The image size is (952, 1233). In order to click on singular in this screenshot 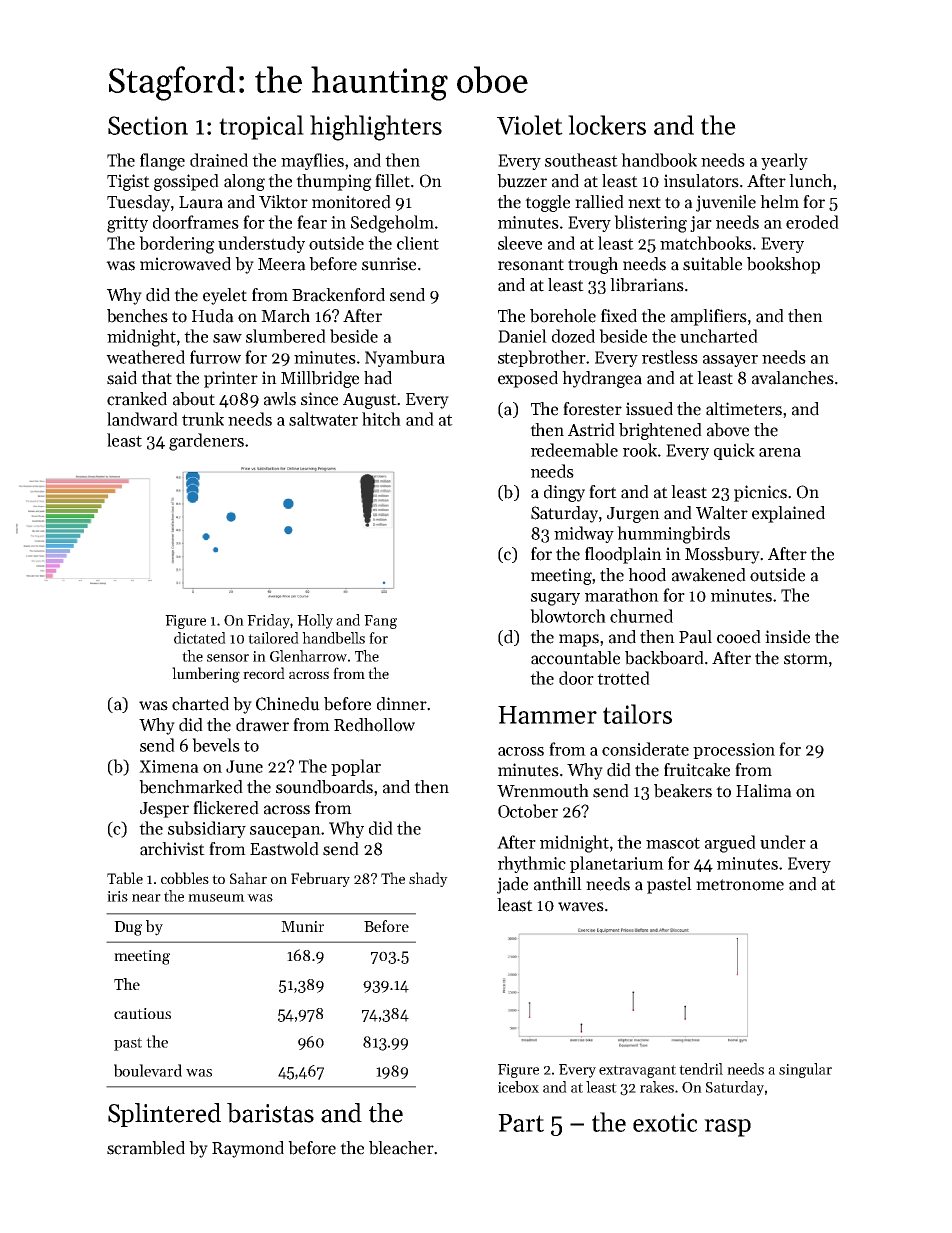, I will do `click(805, 1070)`.
